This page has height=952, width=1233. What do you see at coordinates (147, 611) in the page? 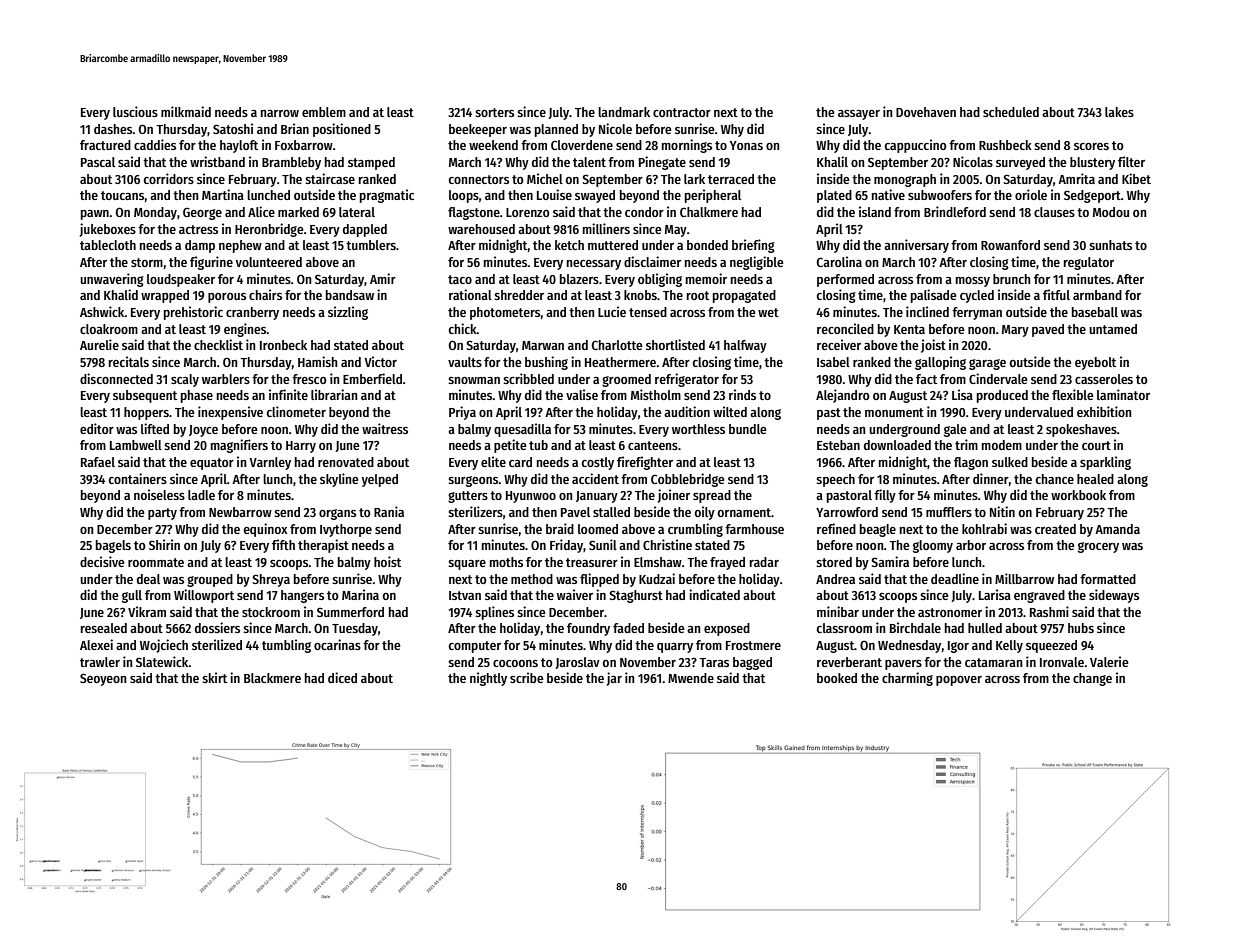
I see `Vikram` at bounding box center [147, 611].
